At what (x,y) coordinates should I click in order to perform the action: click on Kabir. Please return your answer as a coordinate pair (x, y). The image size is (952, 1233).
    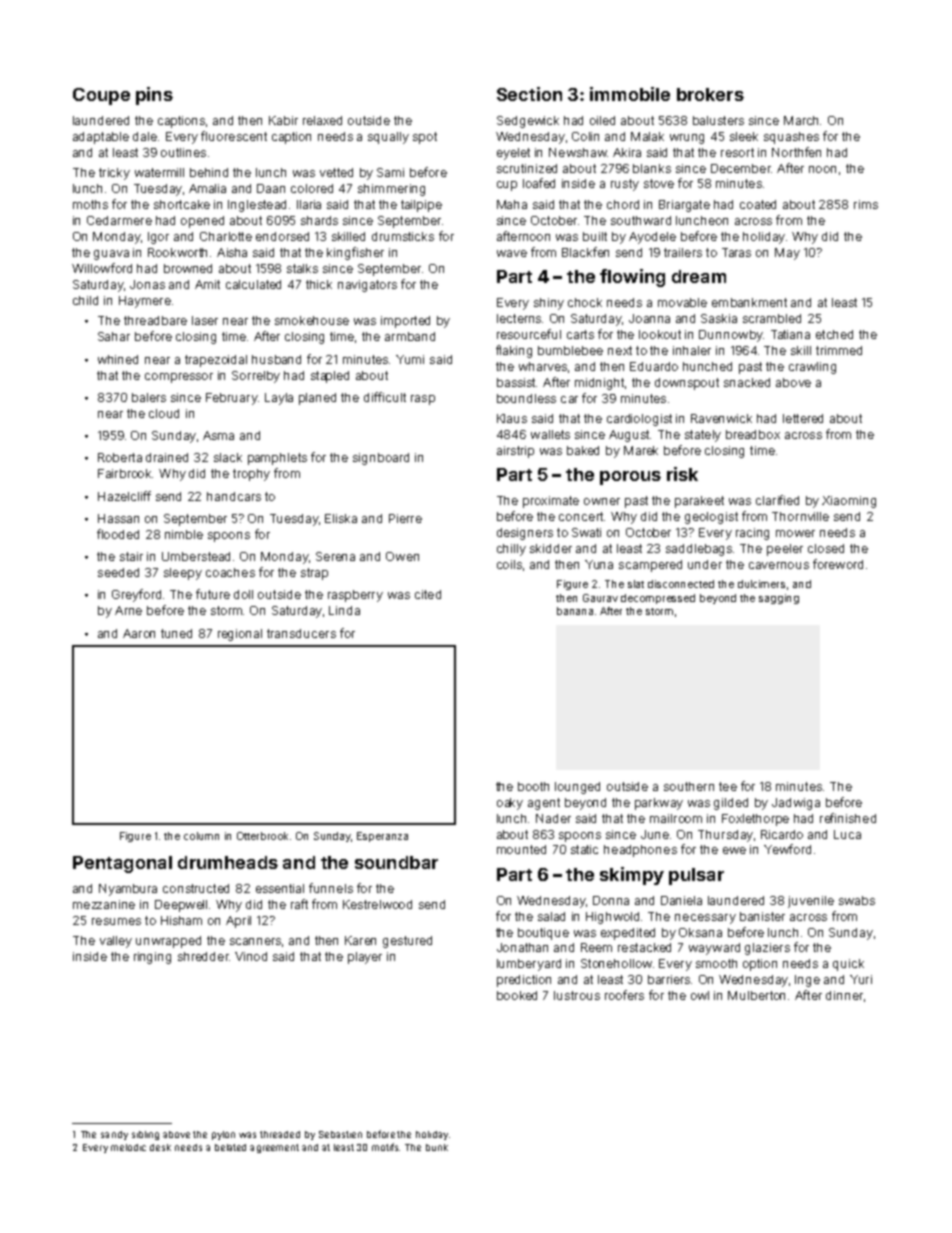
    Looking at the image, I should click on (283, 120).
